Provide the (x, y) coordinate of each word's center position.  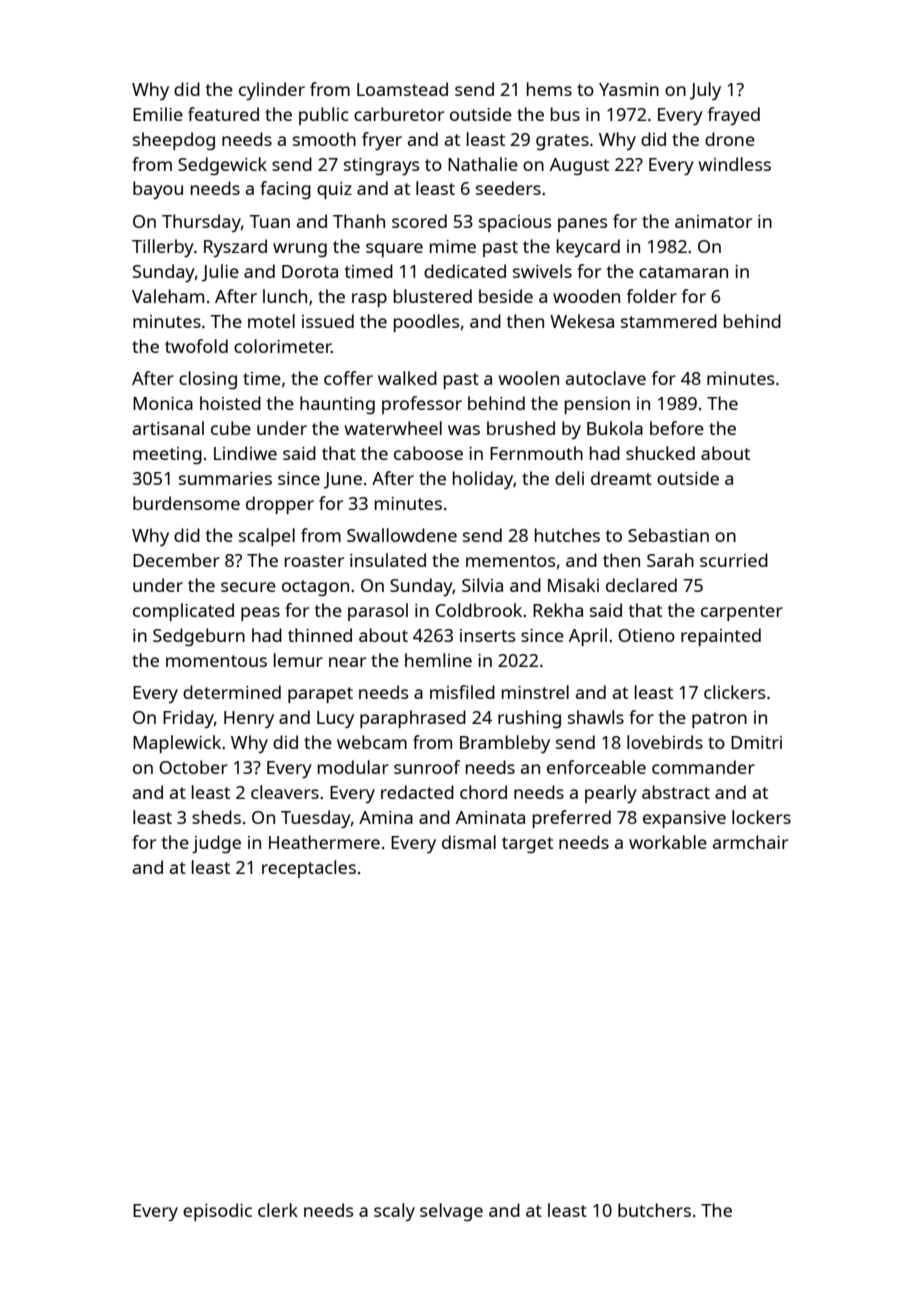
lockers (761, 817)
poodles (426, 323)
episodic (217, 1212)
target (527, 845)
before (677, 428)
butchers (654, 1210)
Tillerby (163, 248)
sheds (216, 817)
